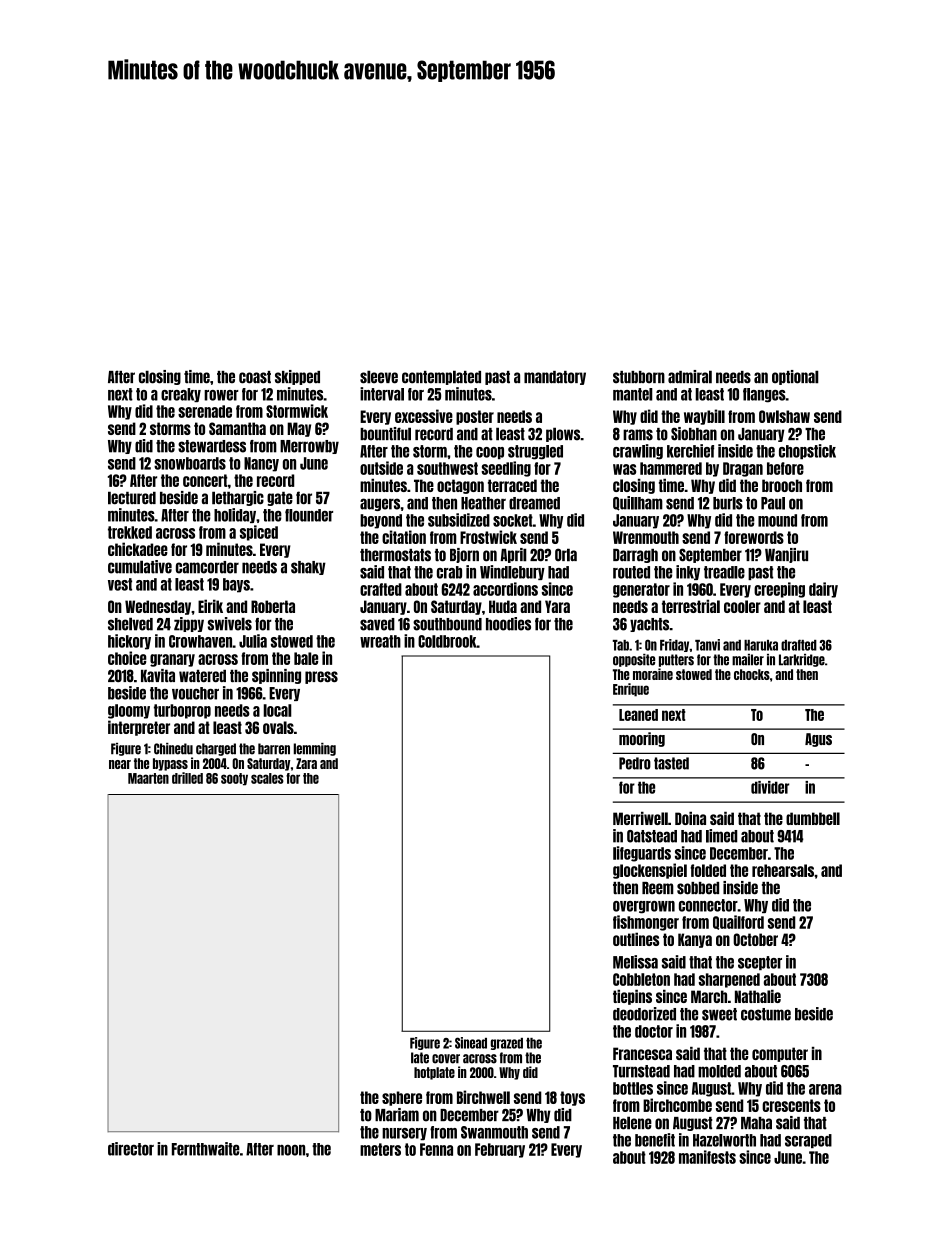 Image resolution: width=952 pixels, height=1233 pixels. I want to click on wreath, so click(380, 641).
